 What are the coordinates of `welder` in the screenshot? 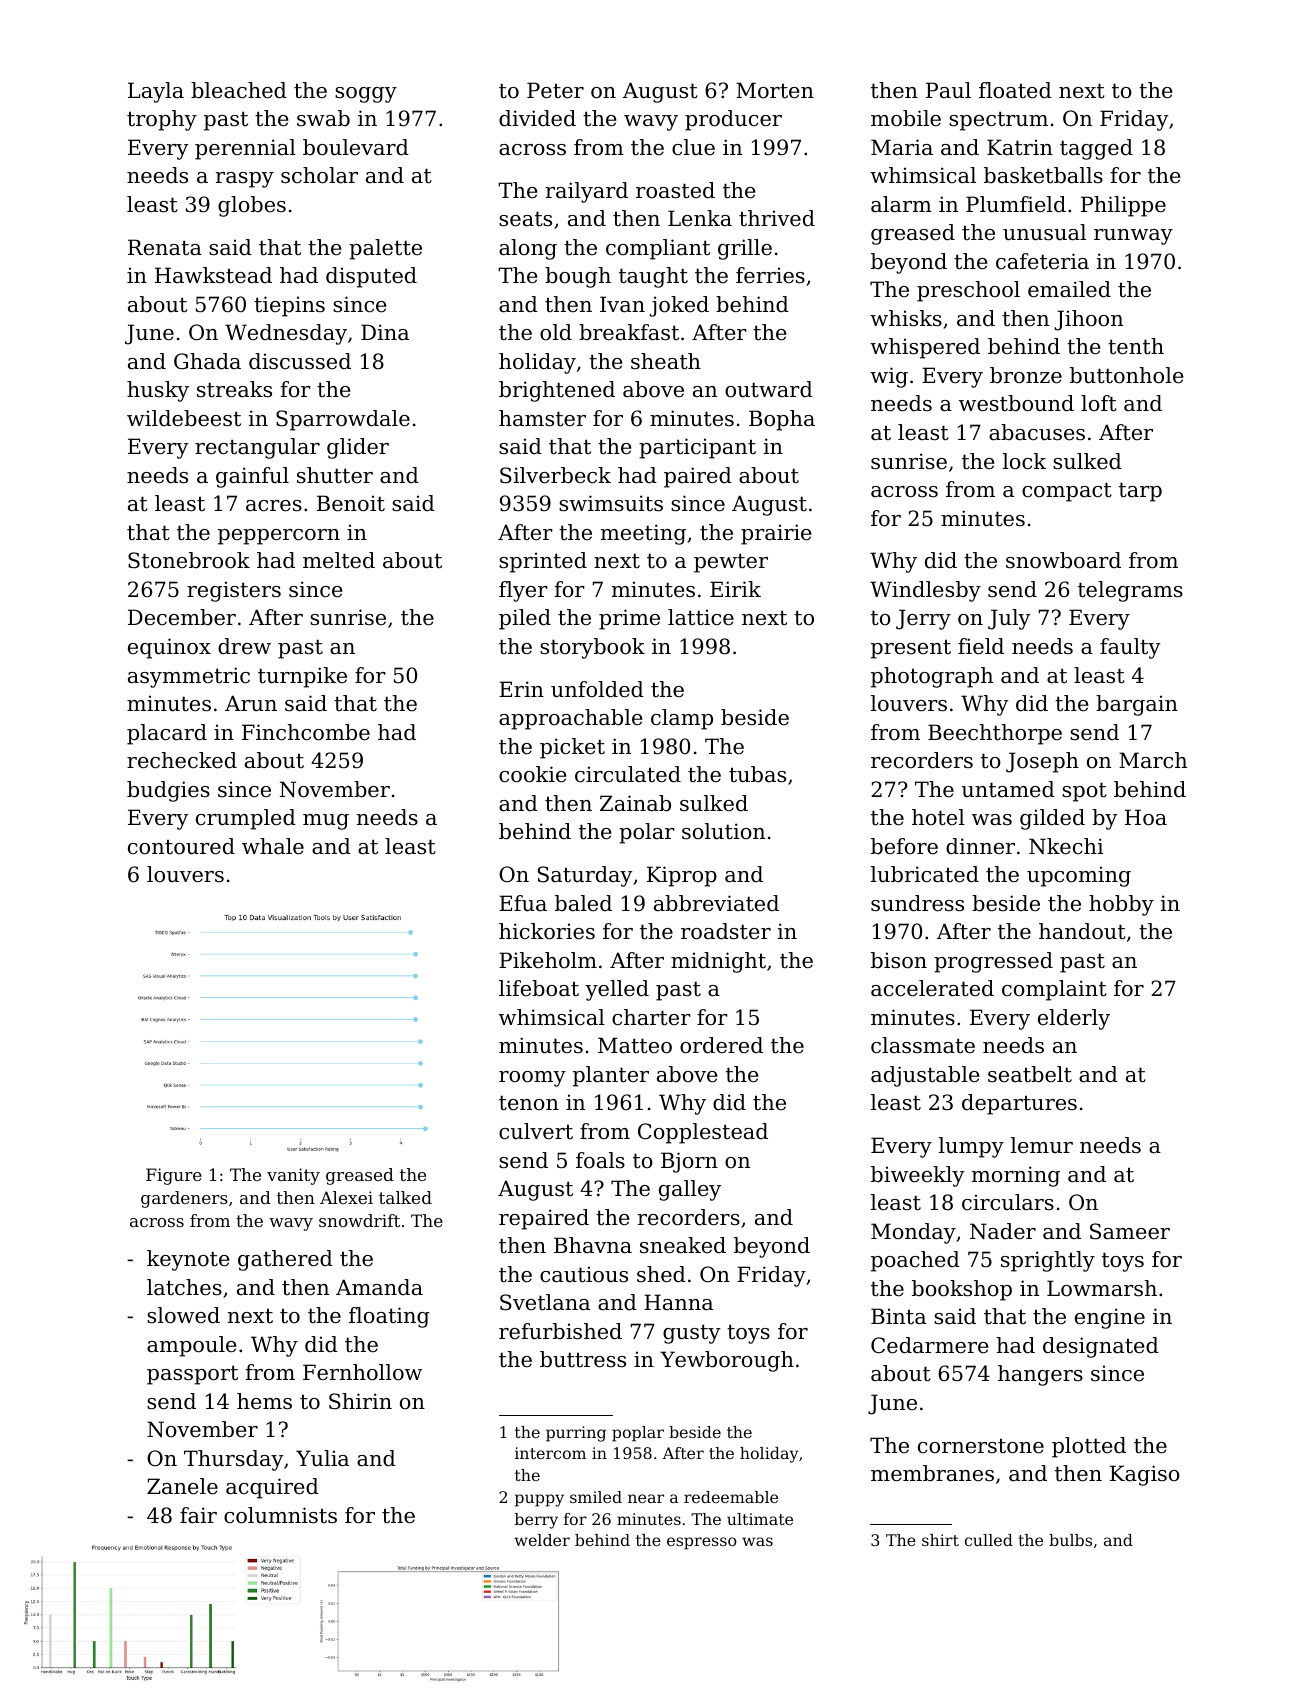 It's located at (542, 1540).
